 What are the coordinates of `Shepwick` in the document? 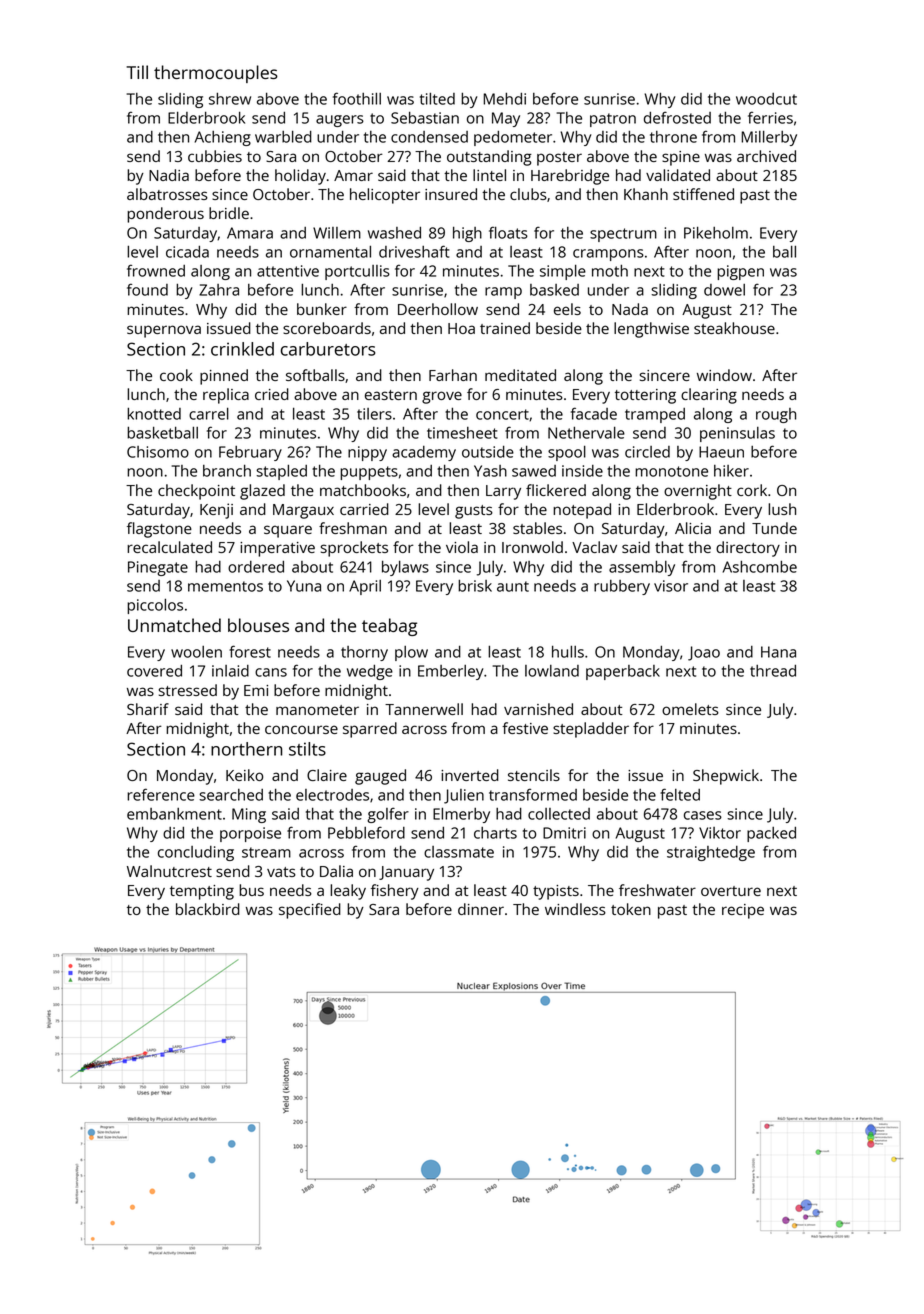 It's located at (726, 777).
